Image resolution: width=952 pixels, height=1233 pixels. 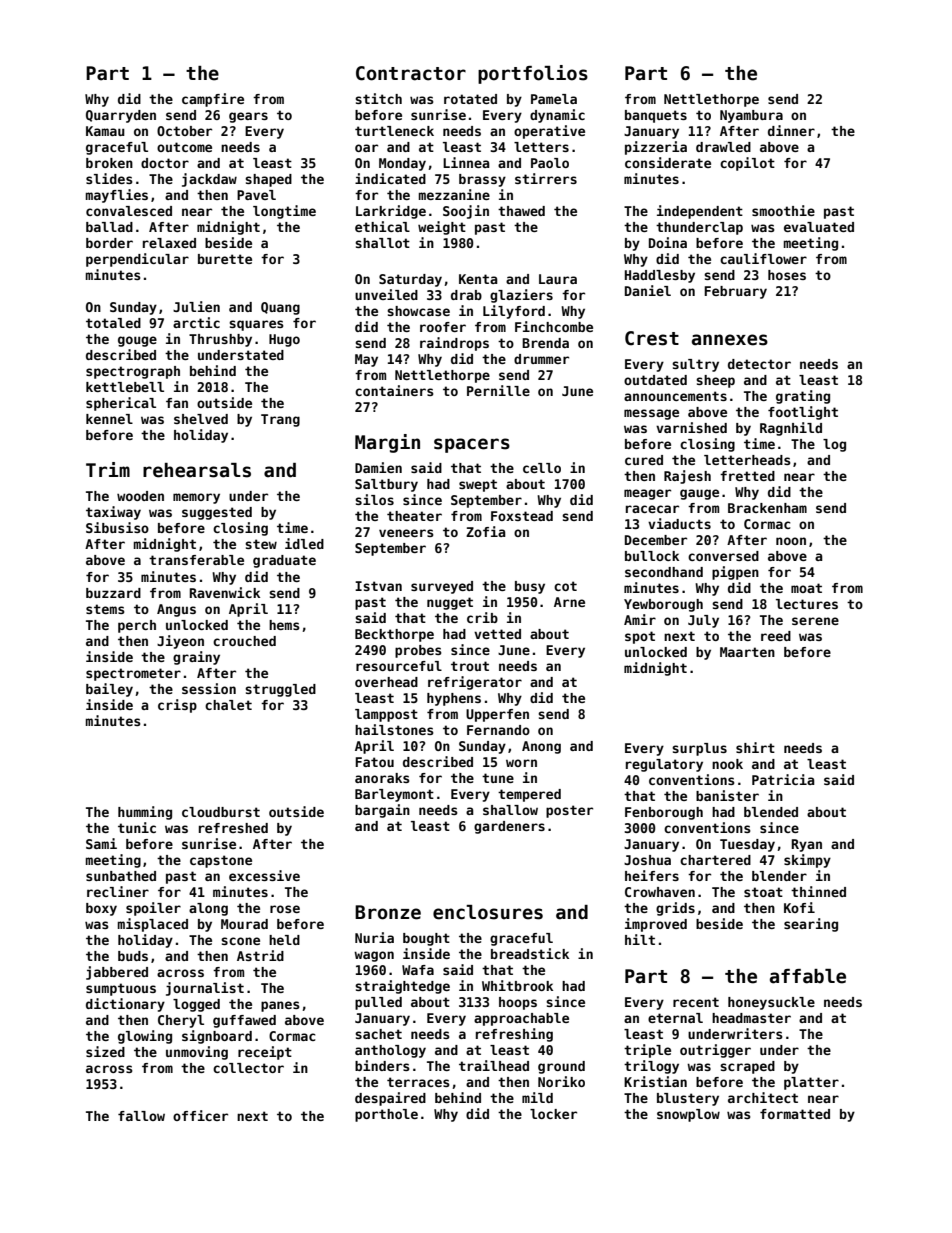 I want to click on Quang, so click(x=280, y=308).
